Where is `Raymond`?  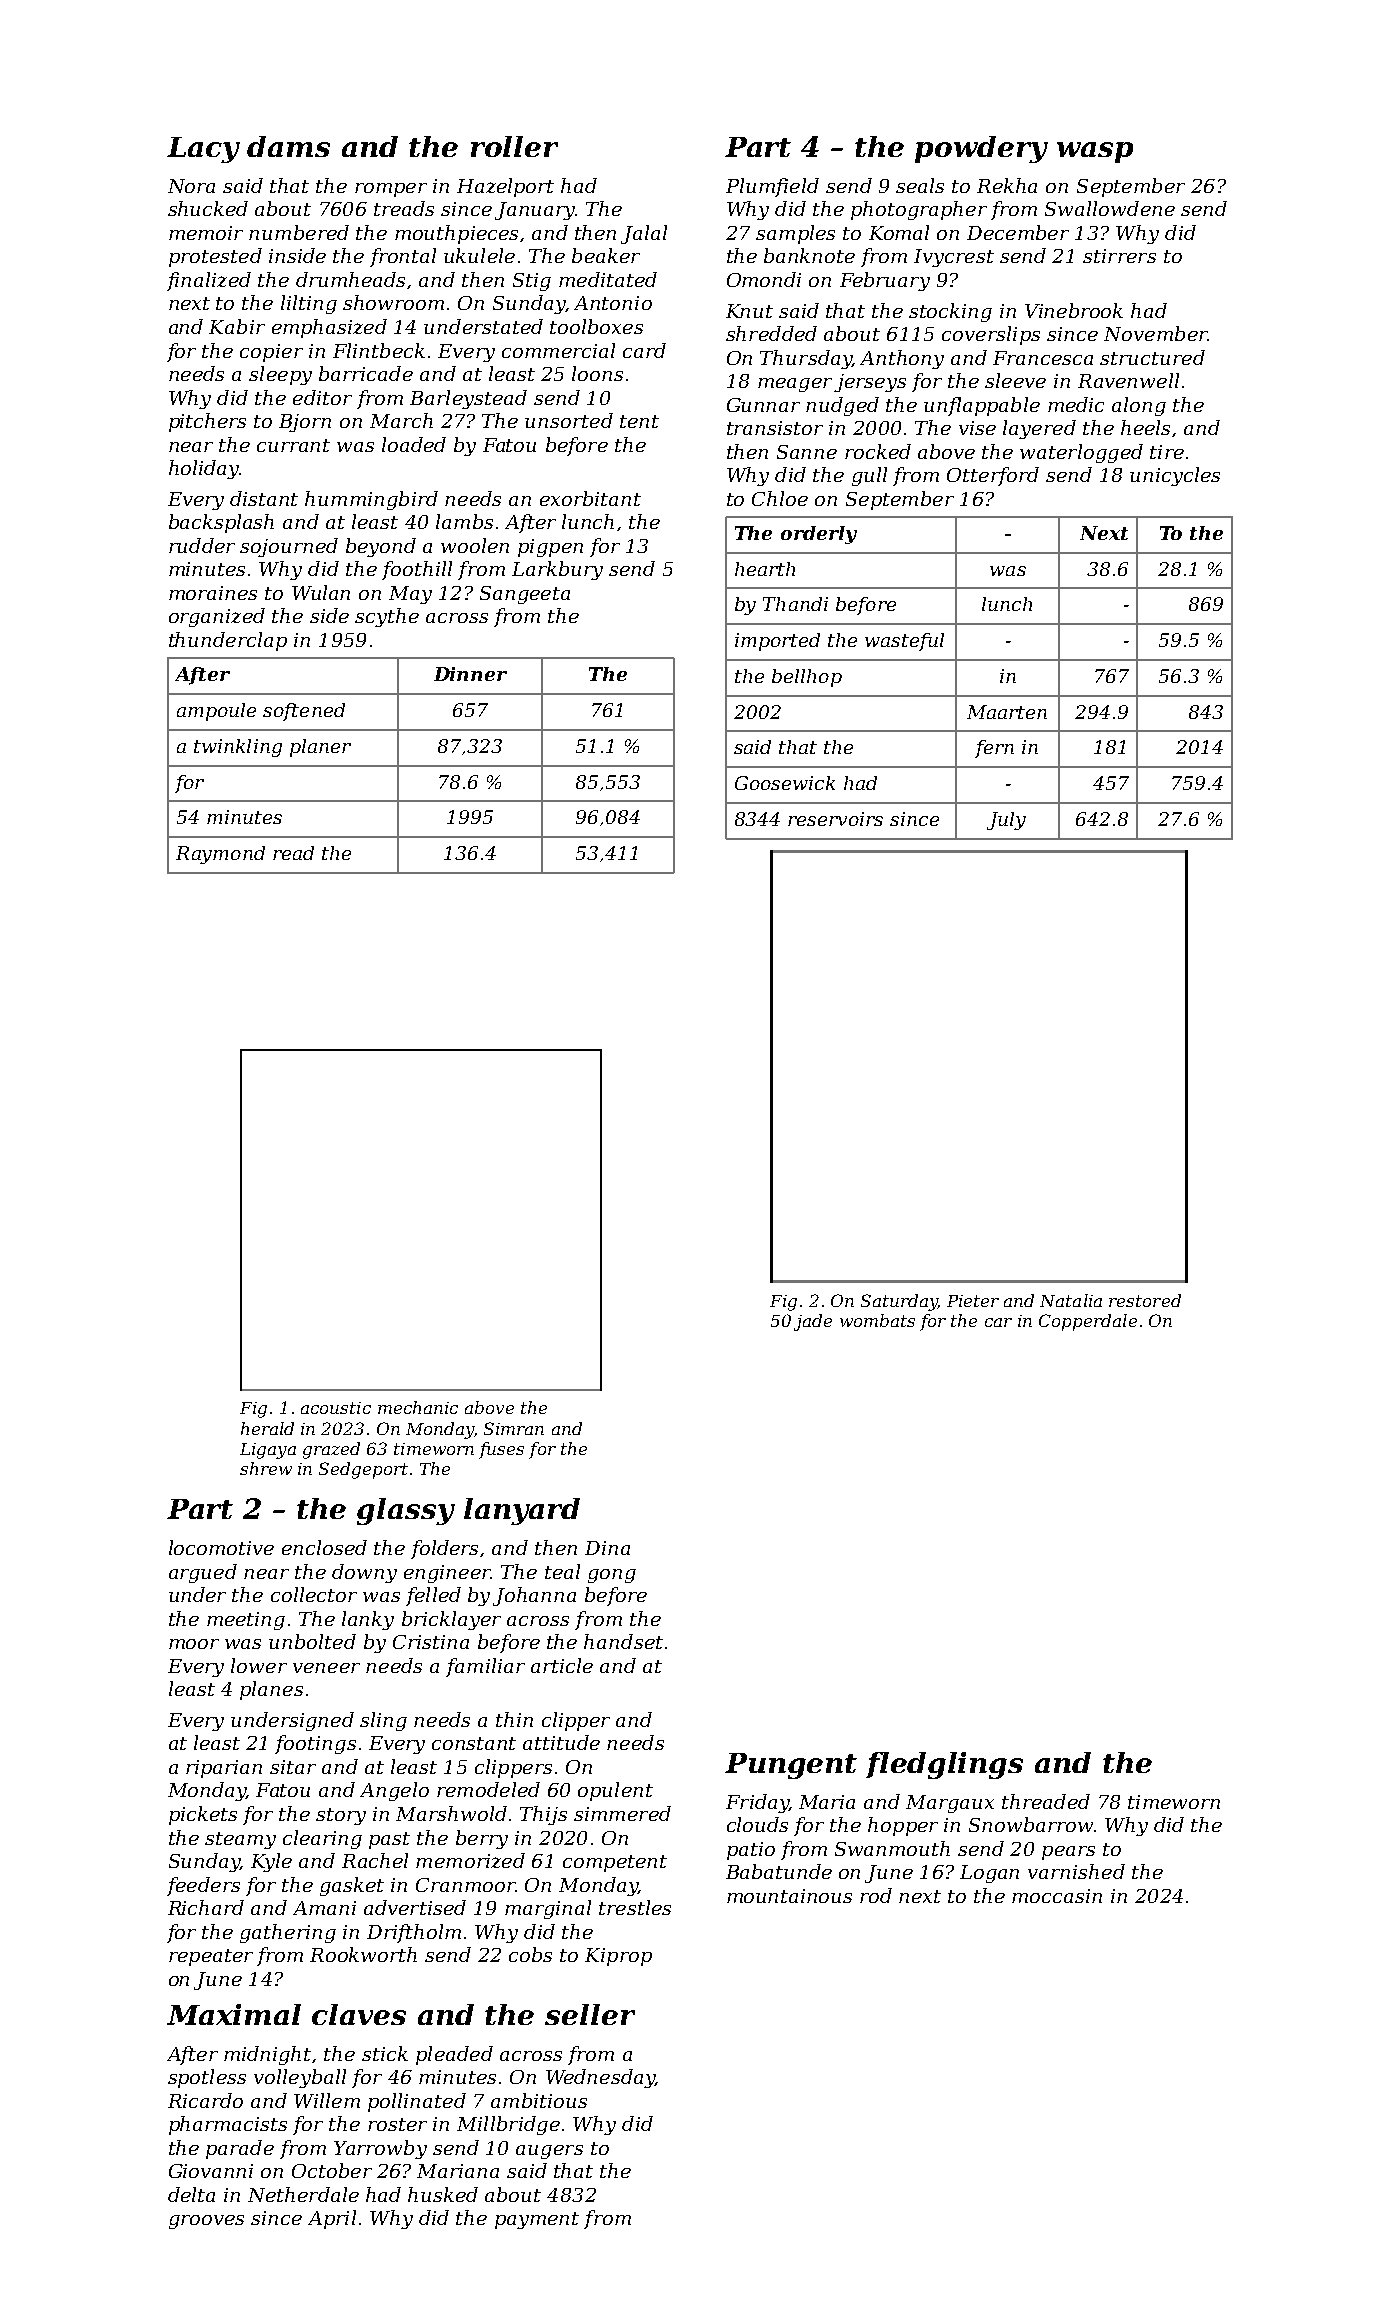
Raymond is located at coordinates (220, 855).
